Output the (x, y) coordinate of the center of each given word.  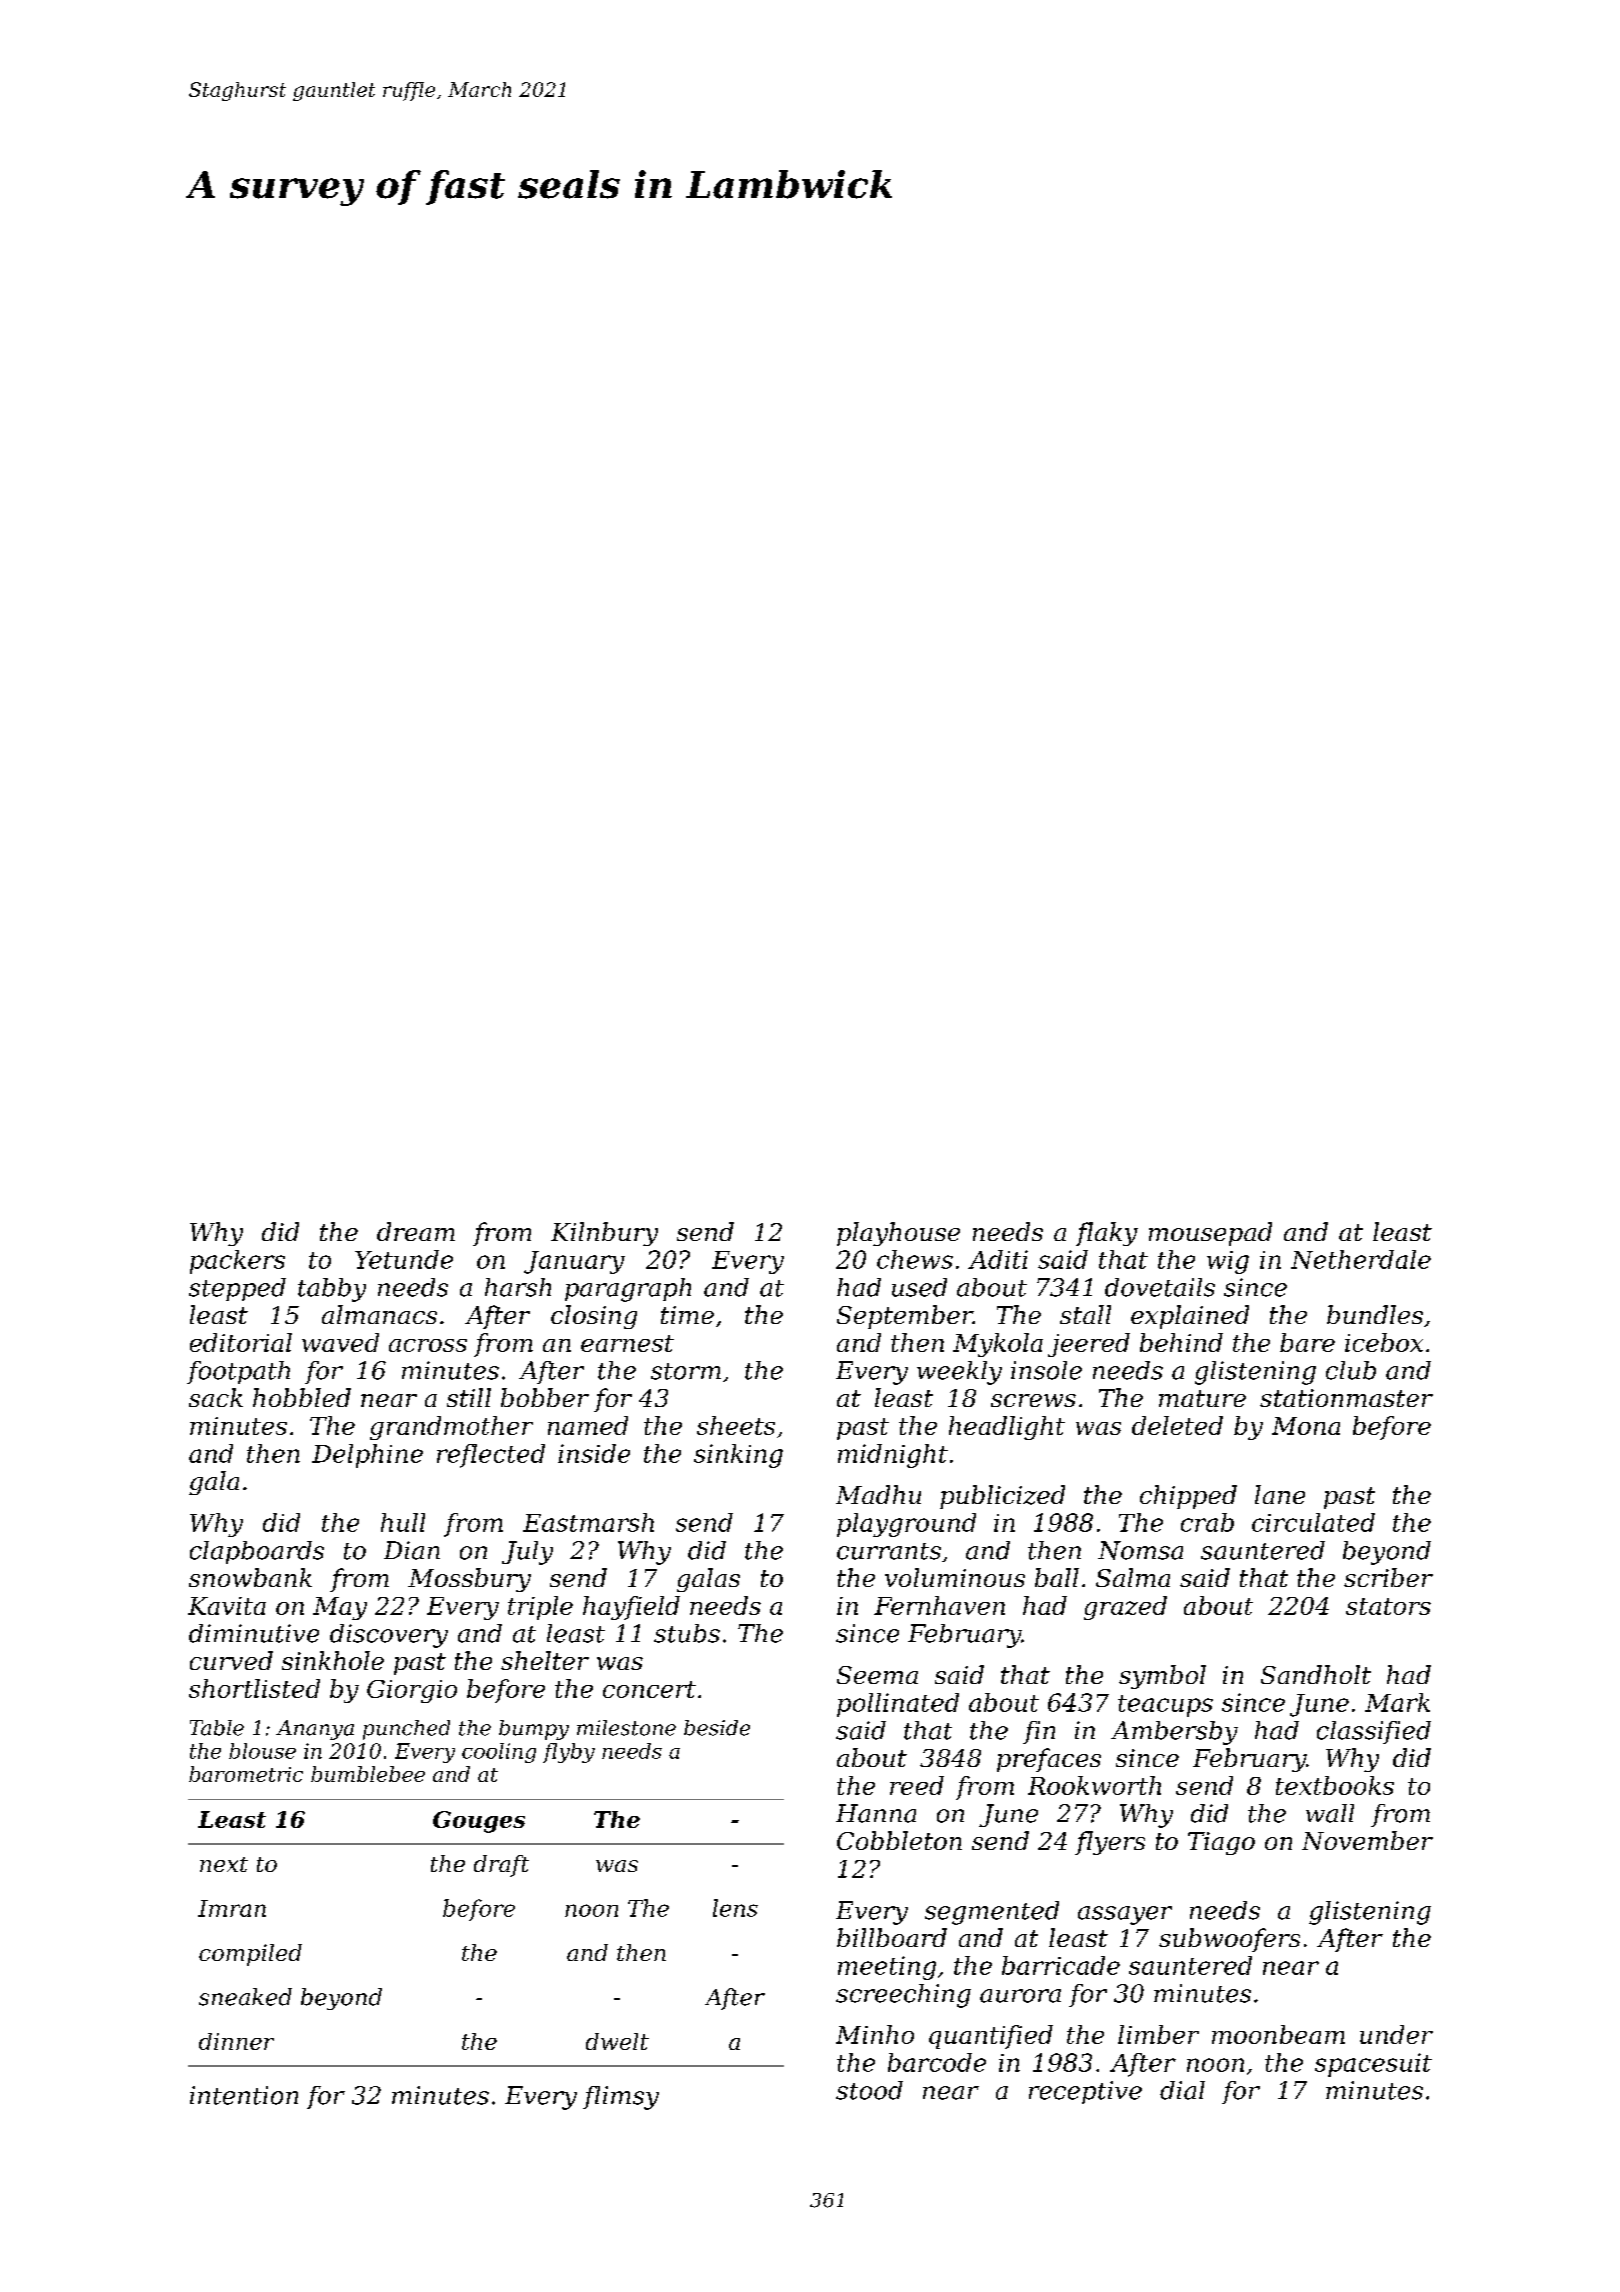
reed (917, 1785)
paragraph (628, 1290)
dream (416, 1231)
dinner (236, 2041)
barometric (246, 1774)
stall (1085, 1314)
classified (1374, 1732)
